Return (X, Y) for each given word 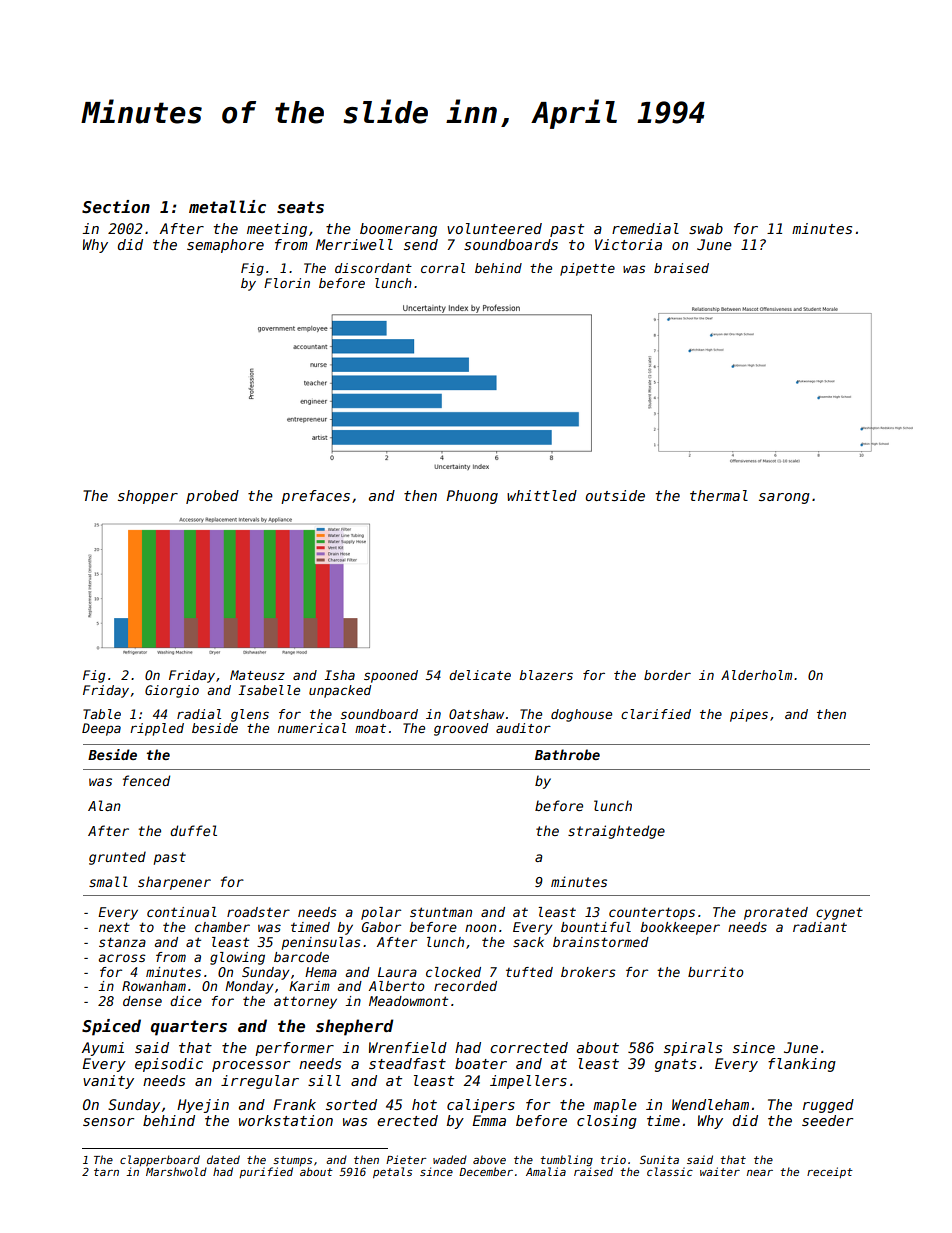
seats (300, 207)
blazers (546, 675)
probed (212, 497)
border (667, 675)
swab (706, 228)
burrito (716, 972)
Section (116, 206)
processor (251, 1066)
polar (381, 913)
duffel (193, 830)
